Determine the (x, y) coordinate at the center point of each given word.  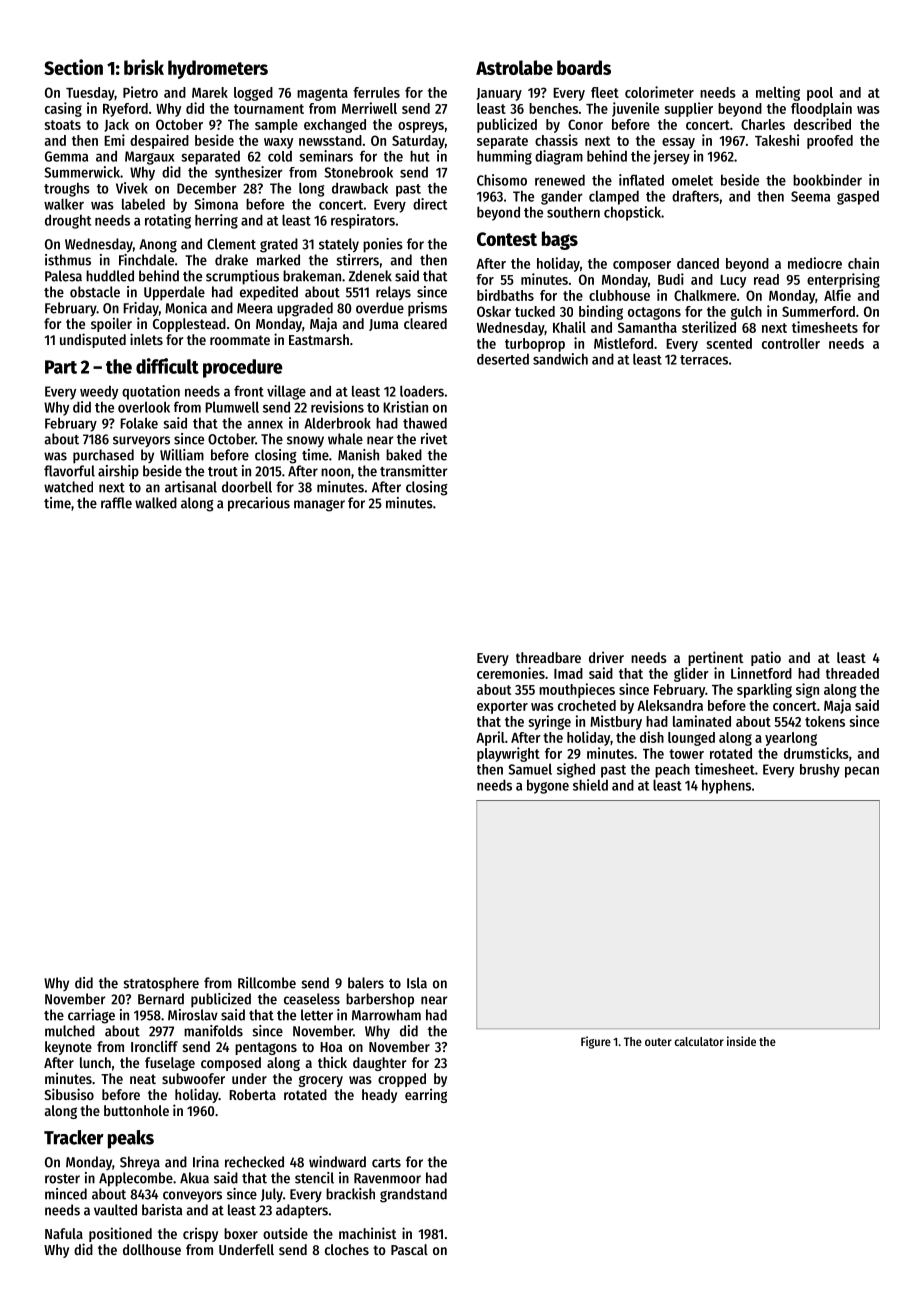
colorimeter (659, 92)
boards (584, 67)
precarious (259, 504)
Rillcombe (267, 983)
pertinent (716, 658)
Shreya (140, 1163)
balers (366, 983)
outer (658, 1042)
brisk (144, 67)
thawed (425, 423)
